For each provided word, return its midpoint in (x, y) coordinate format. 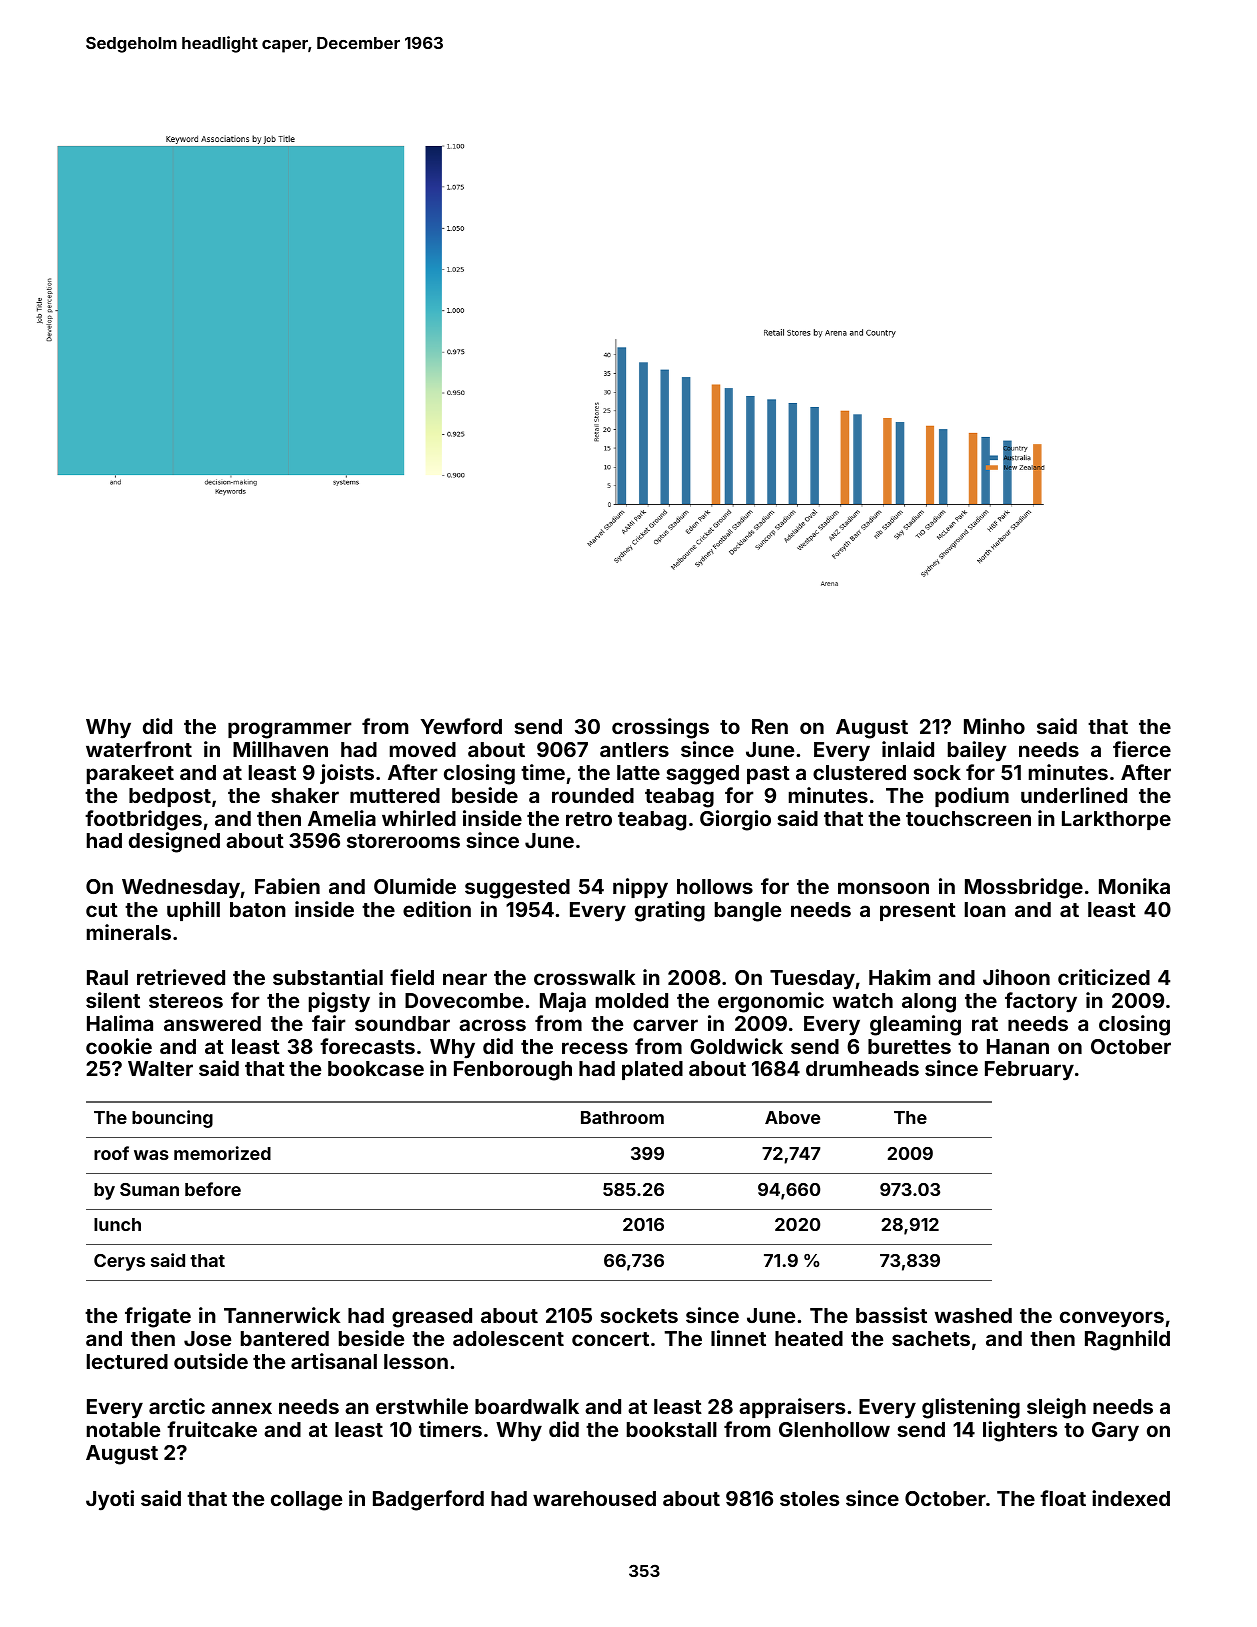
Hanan (1018, 1046)
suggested (517, 889)
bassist (891, 1315)
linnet (738, 1338)
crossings (660, 728)
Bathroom (622, 1117)
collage (306, 1501)
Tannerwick (282, 1315)
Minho (994, 726)
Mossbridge (1024, 888)
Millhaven (280, 749)
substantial (328, 977)
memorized (222, 1153)
